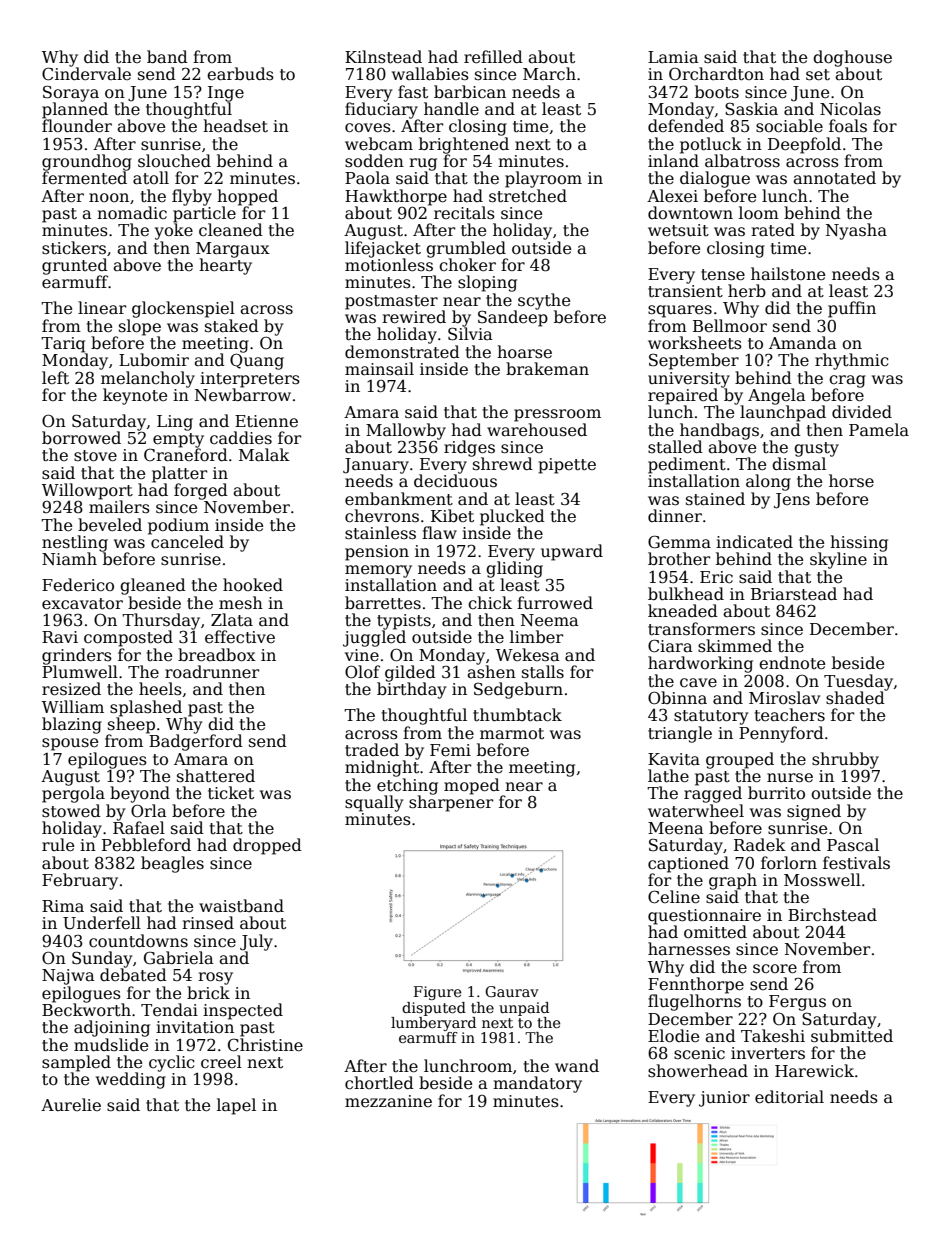 The height and width of the screenshot is (1233, 952). I want to click on shrubby, so click(845, 760).
